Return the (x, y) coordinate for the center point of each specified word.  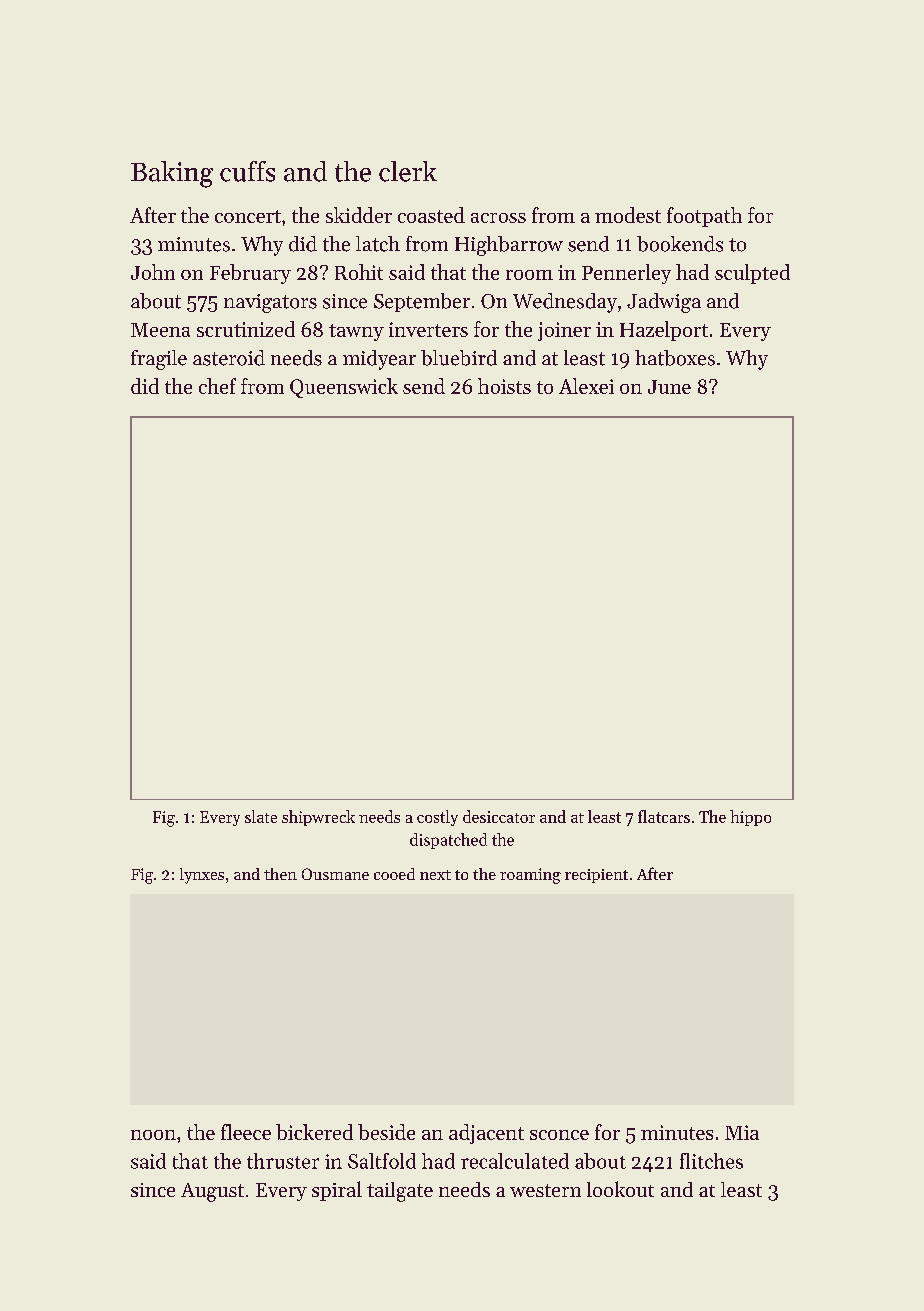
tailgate (400, 1192)
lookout (620, 1189)
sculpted (752, 274)
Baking (172, 174)
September (422, 302)
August (212, 1192)
